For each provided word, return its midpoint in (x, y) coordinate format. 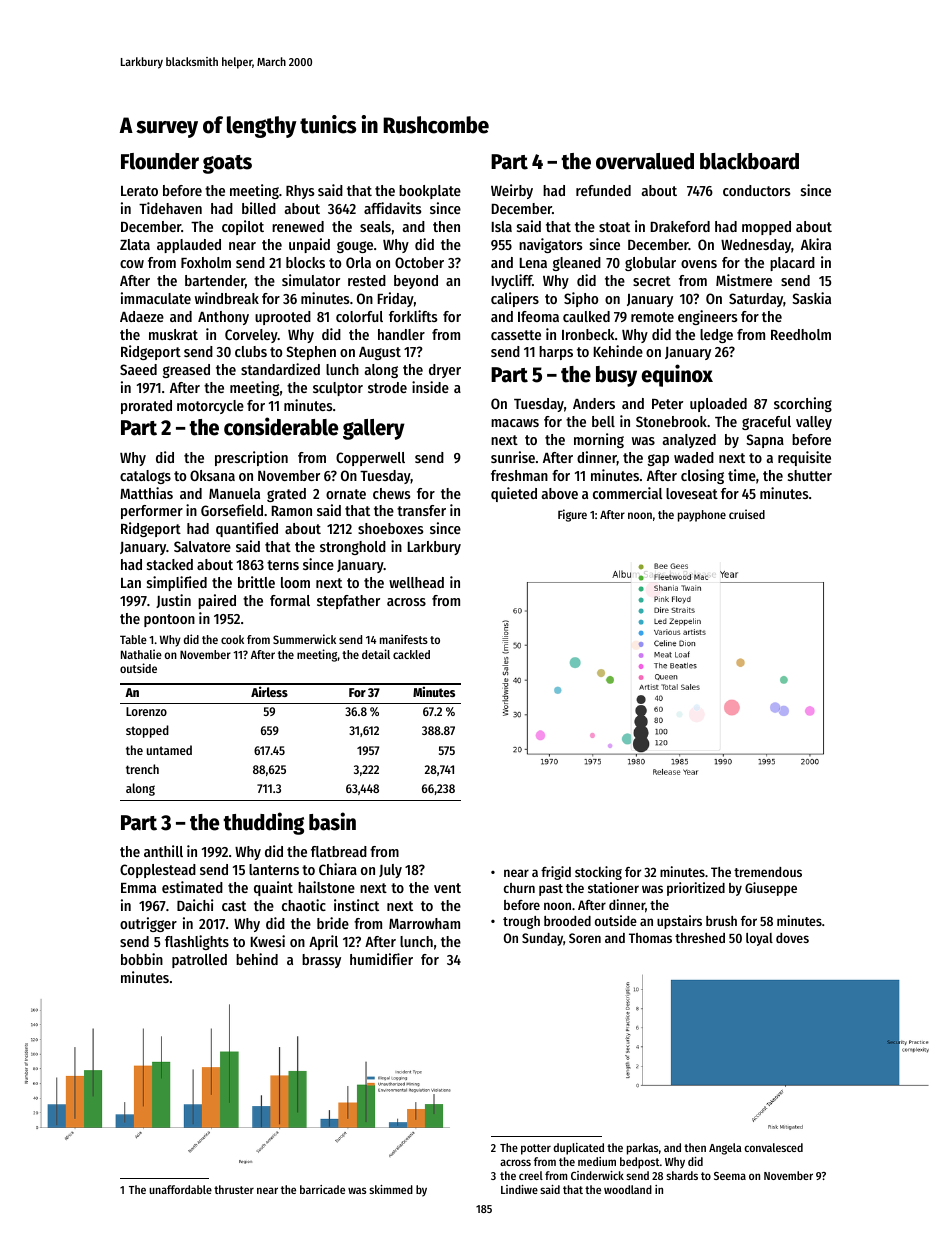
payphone (702, 516)
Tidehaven (170, 208)
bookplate (430, 192)
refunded (603, 190)
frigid (556, 873)
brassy (321, 961)
